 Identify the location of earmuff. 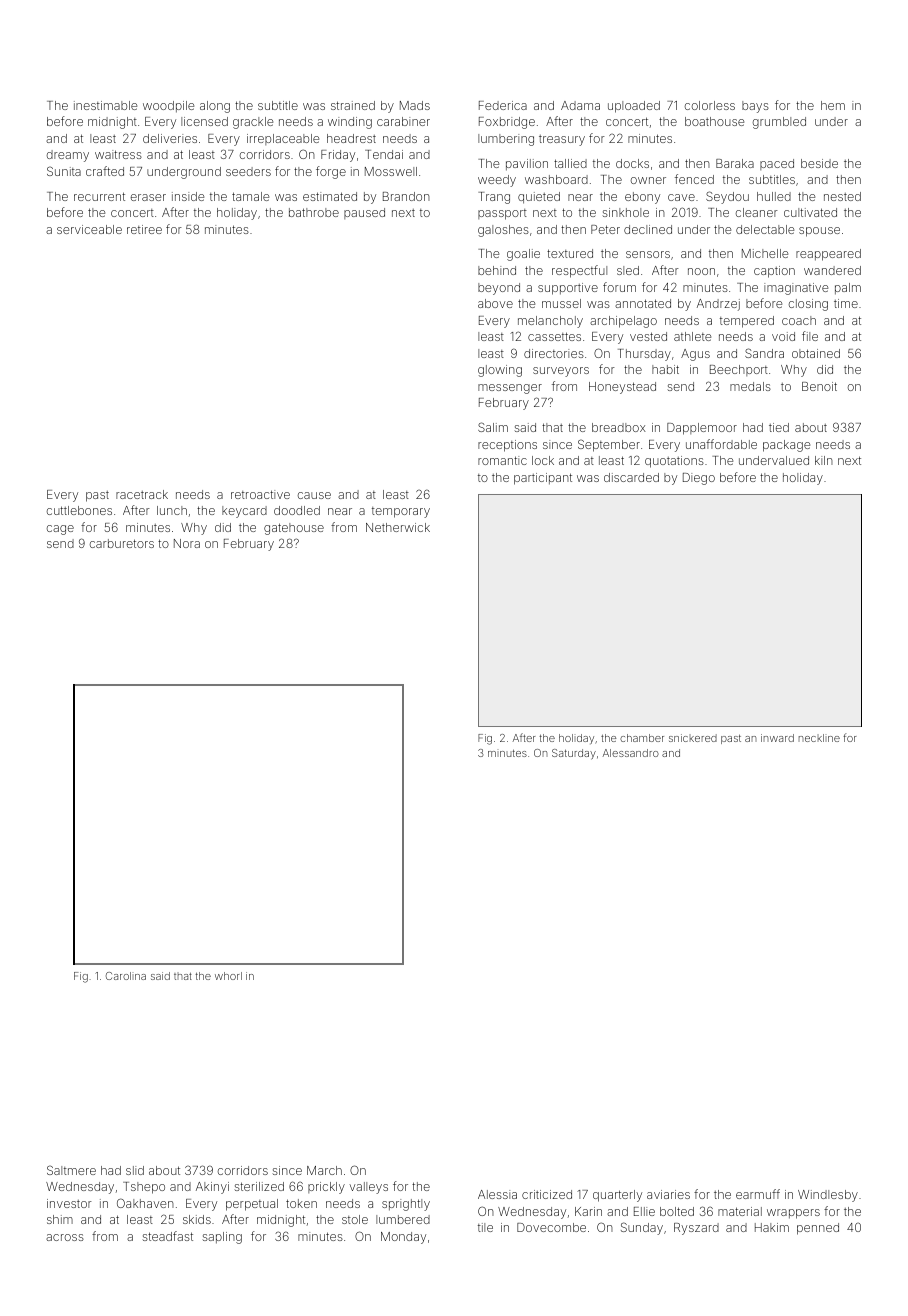
(758, 1194).
